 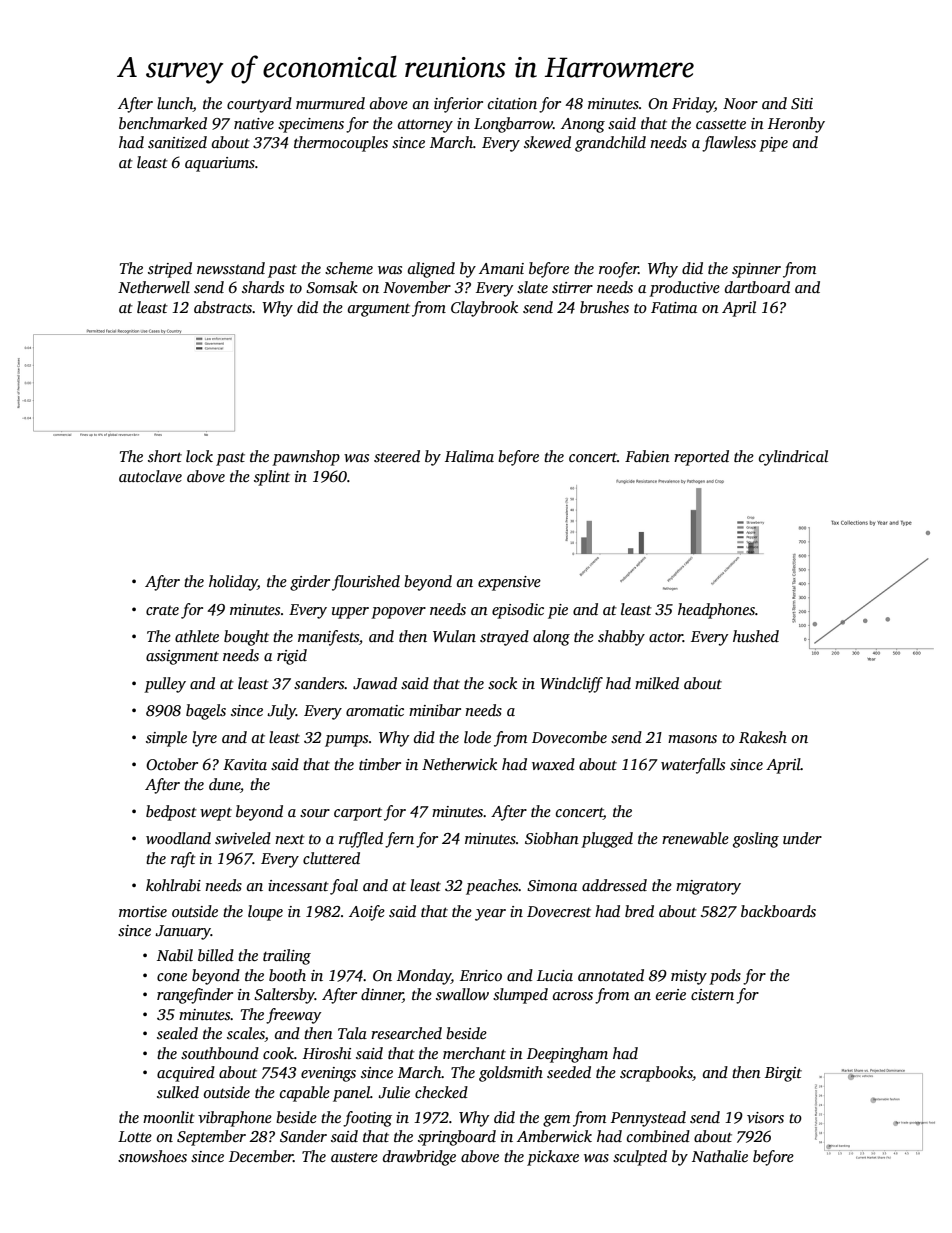 I want to click on woodland, so click(x=178, y=838).
